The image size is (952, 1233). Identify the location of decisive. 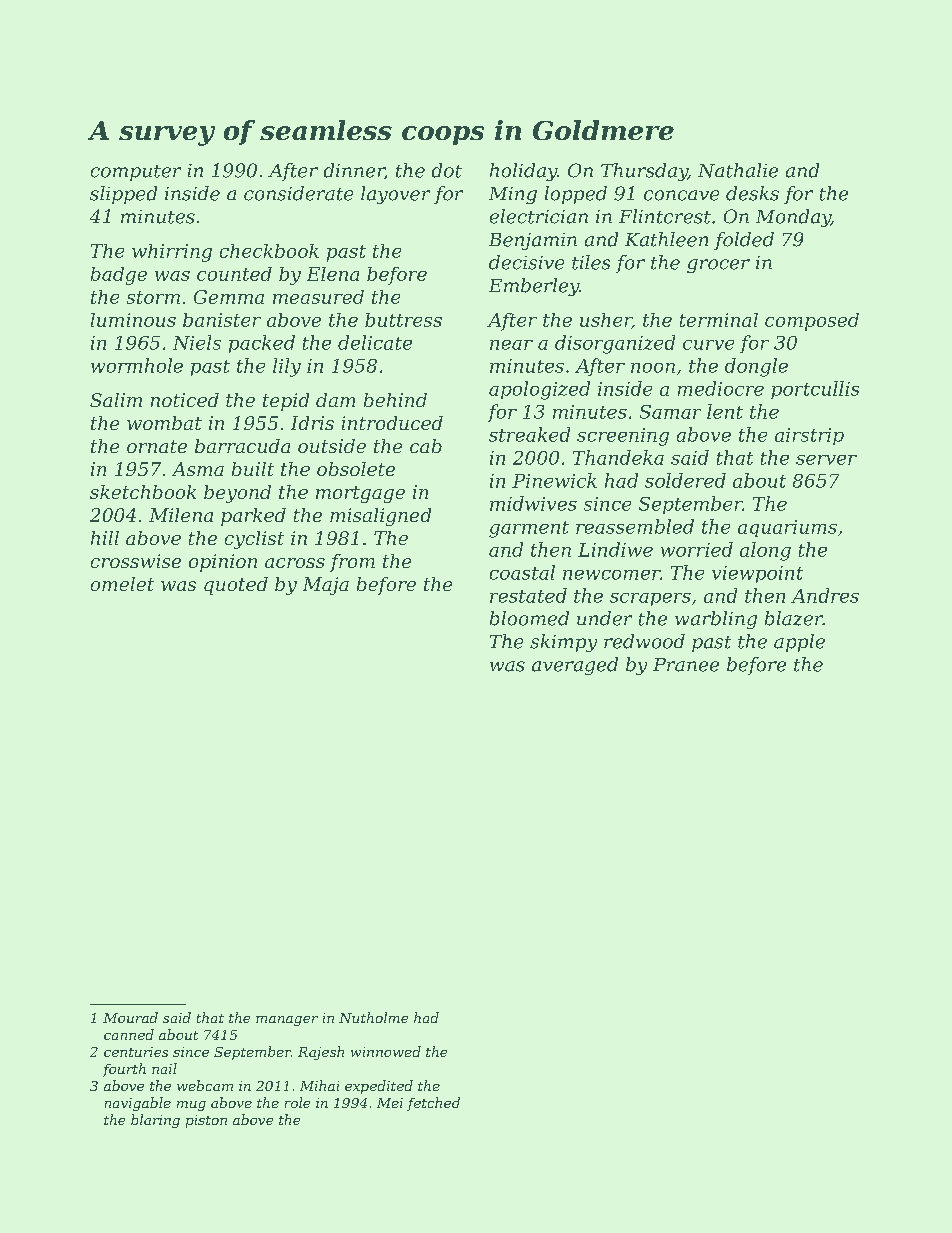
(526, 262).
